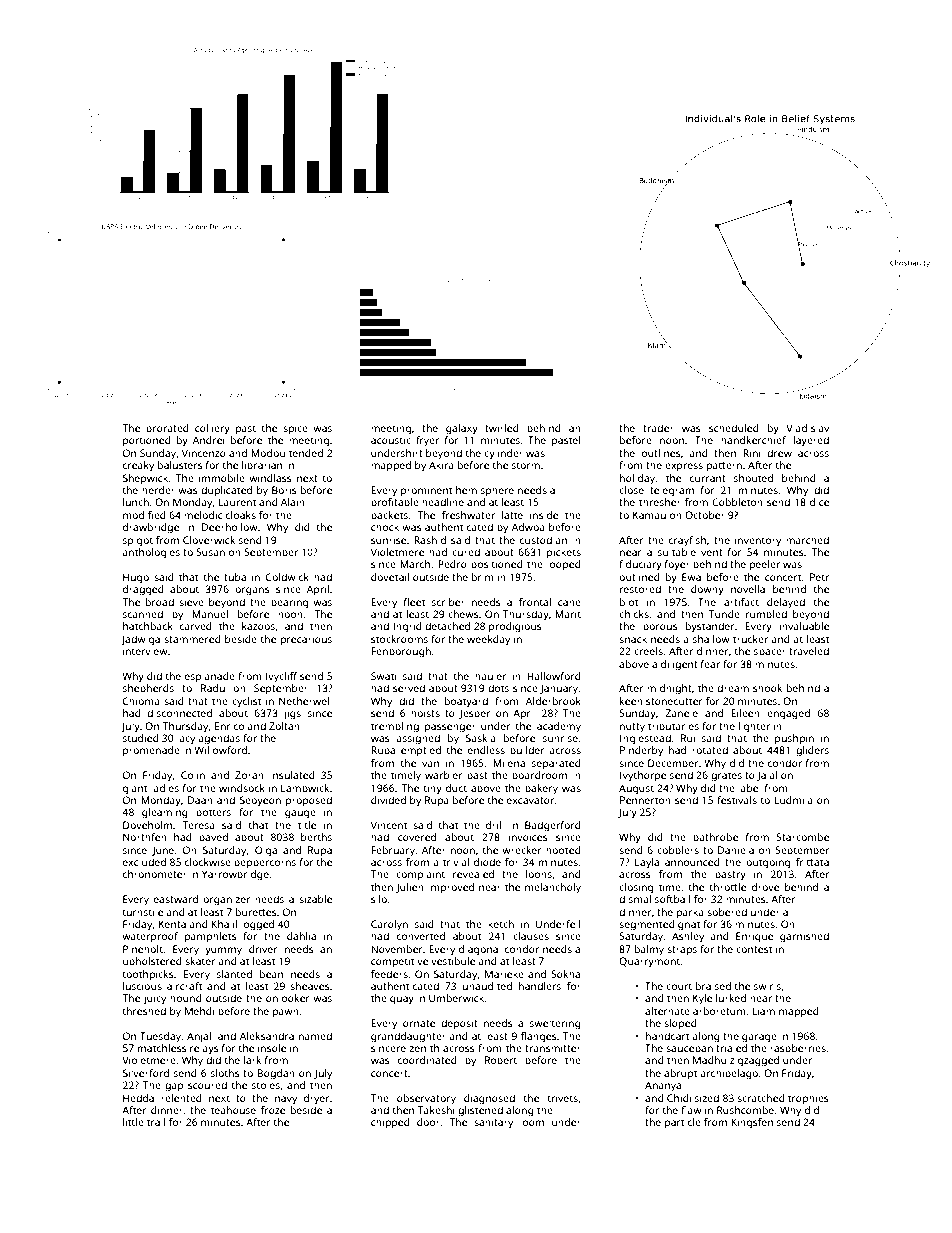 This screenshot has width=952, height=1233. What do you see at coordinates (420, 875) in the screenshot?
I see `complaint` at bounding box center [420, 875].
